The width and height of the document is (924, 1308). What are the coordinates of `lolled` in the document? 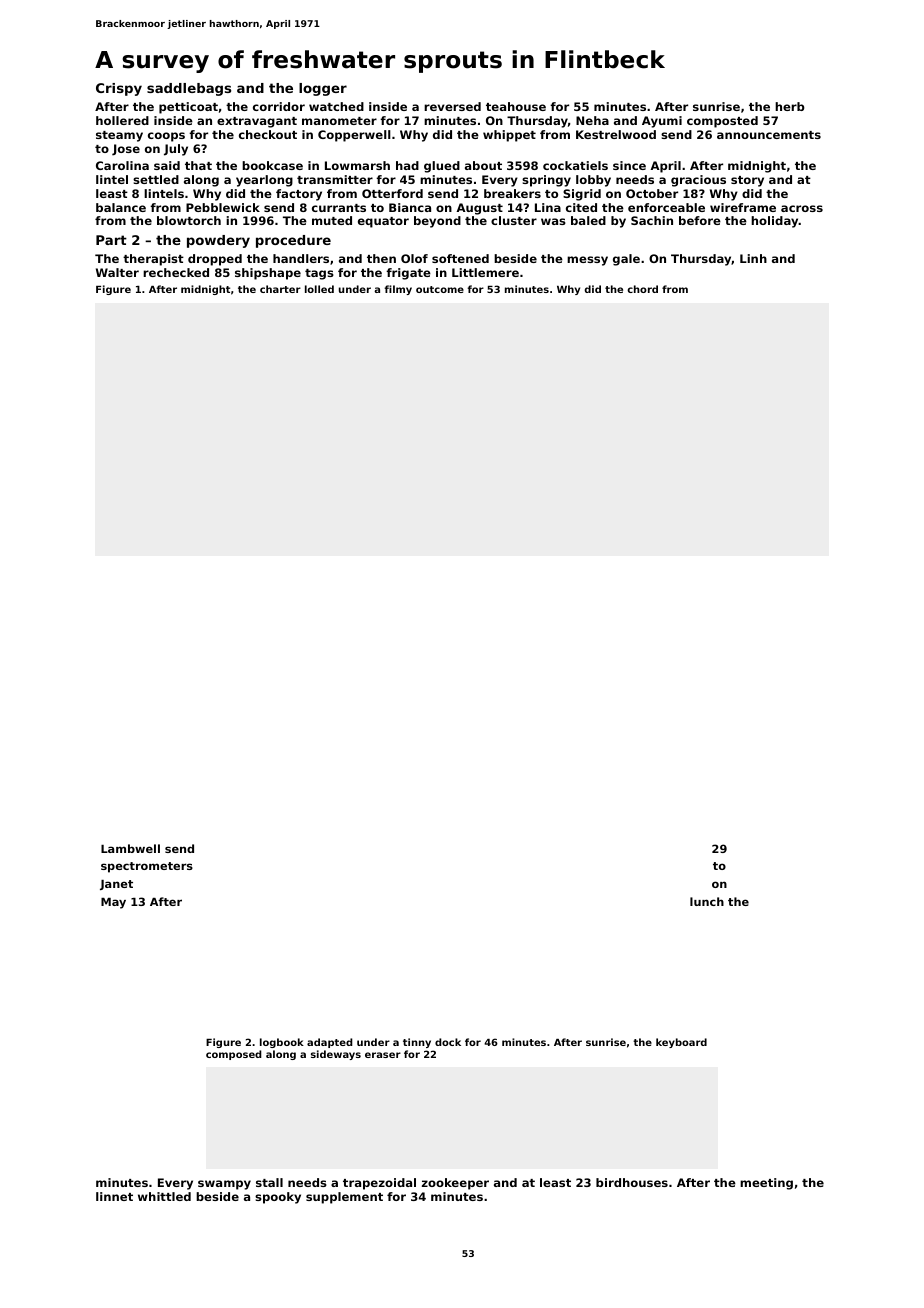 It's located at (319, 289).
